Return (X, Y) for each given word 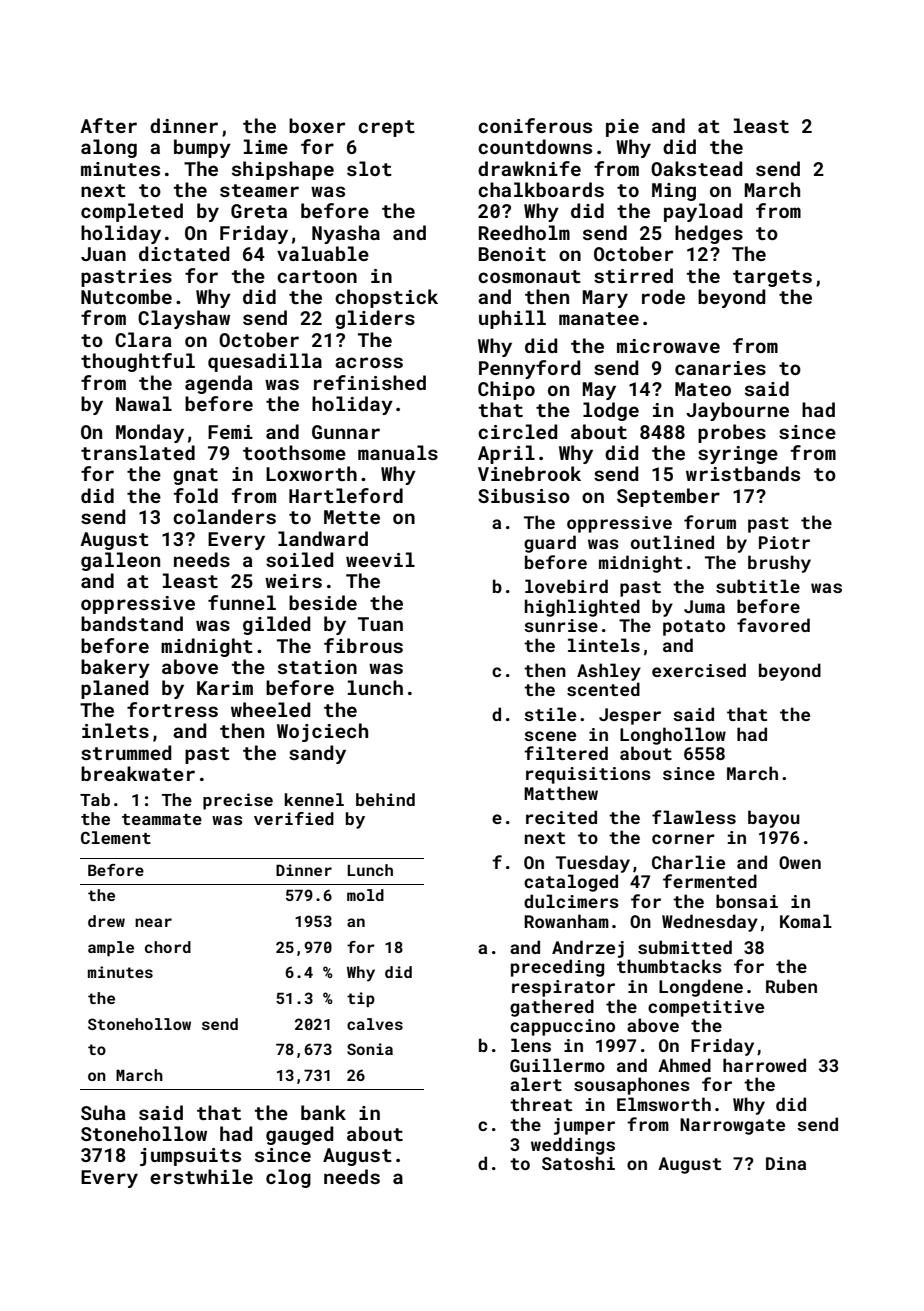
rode (663, 296)
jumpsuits (190, 1157)
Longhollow (673, 736)
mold (365, 895)
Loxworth (311, 473)
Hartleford (346, 495)
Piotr (784, 542)
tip (361, 999)
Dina (786, 1163)
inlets (115, 730)
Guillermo (557, 1065)
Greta (259, 211)
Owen (800, 862)
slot (369, 168)
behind (385, 799)
